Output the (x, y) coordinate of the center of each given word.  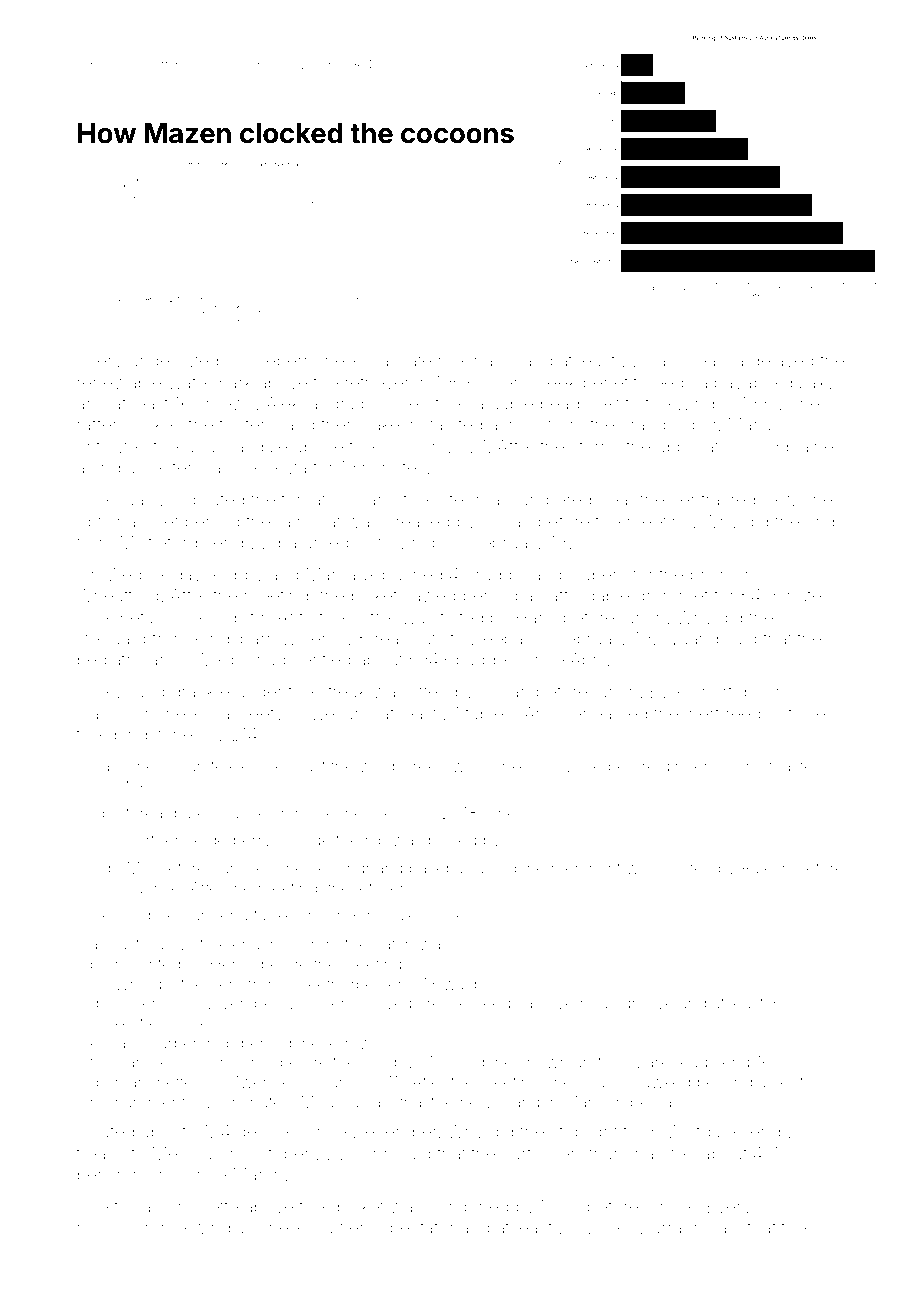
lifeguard (112, 640)
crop (823, 525)
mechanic (478, 360)
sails (666, 360)
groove (648, 1006)
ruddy (499, 576)
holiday (388, 1064)
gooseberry (272, 364)
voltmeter (212, 944)
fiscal (134, 1206)
